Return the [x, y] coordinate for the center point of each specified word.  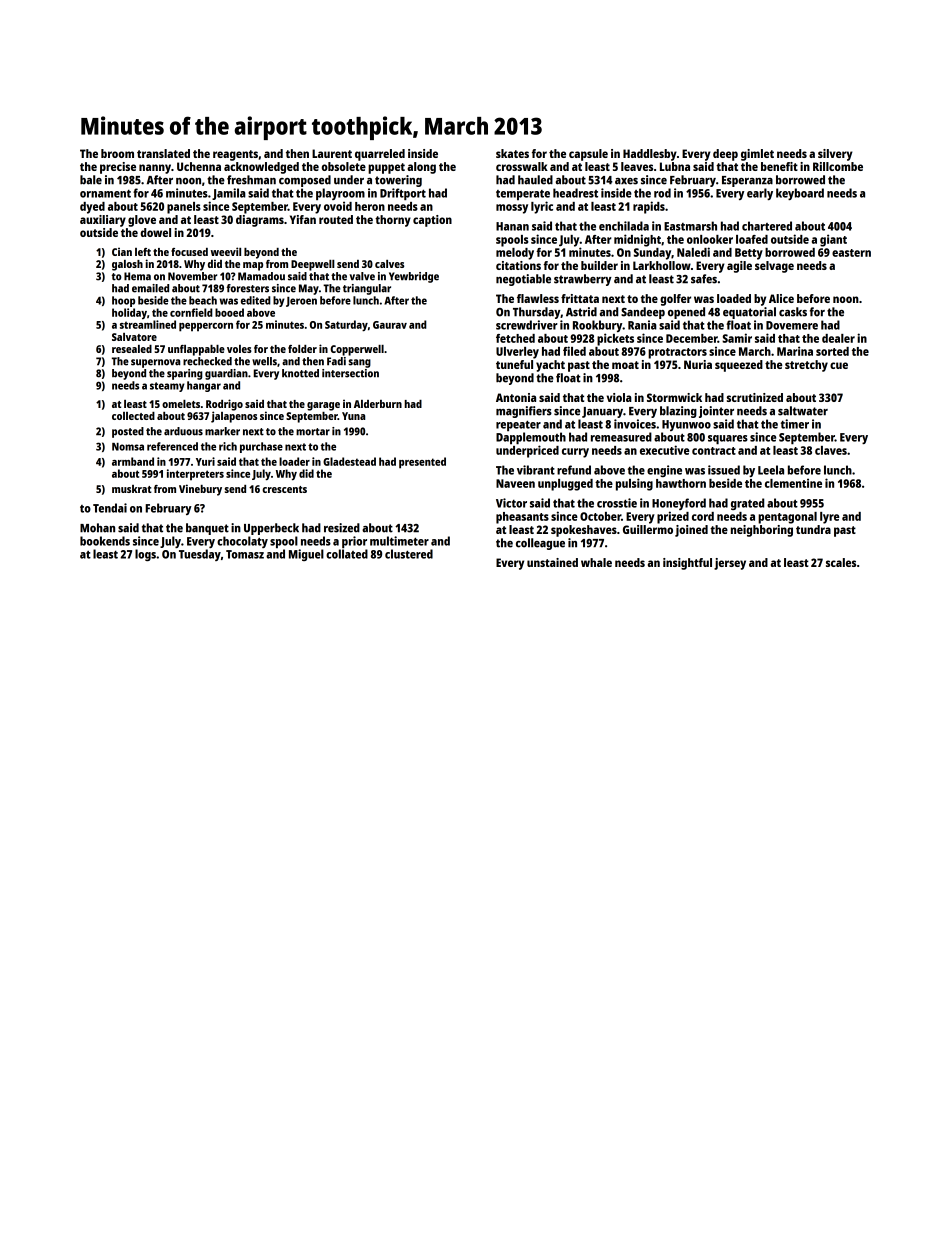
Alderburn [378, 404]
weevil [226, 251]
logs [145, 555]
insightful [687, 564]
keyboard [800, 194]
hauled [535, 180]
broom [117, 153]
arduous [183, 431]
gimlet [757, 155]
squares [728, 439]
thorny [393, 221]
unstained [552, 562]
